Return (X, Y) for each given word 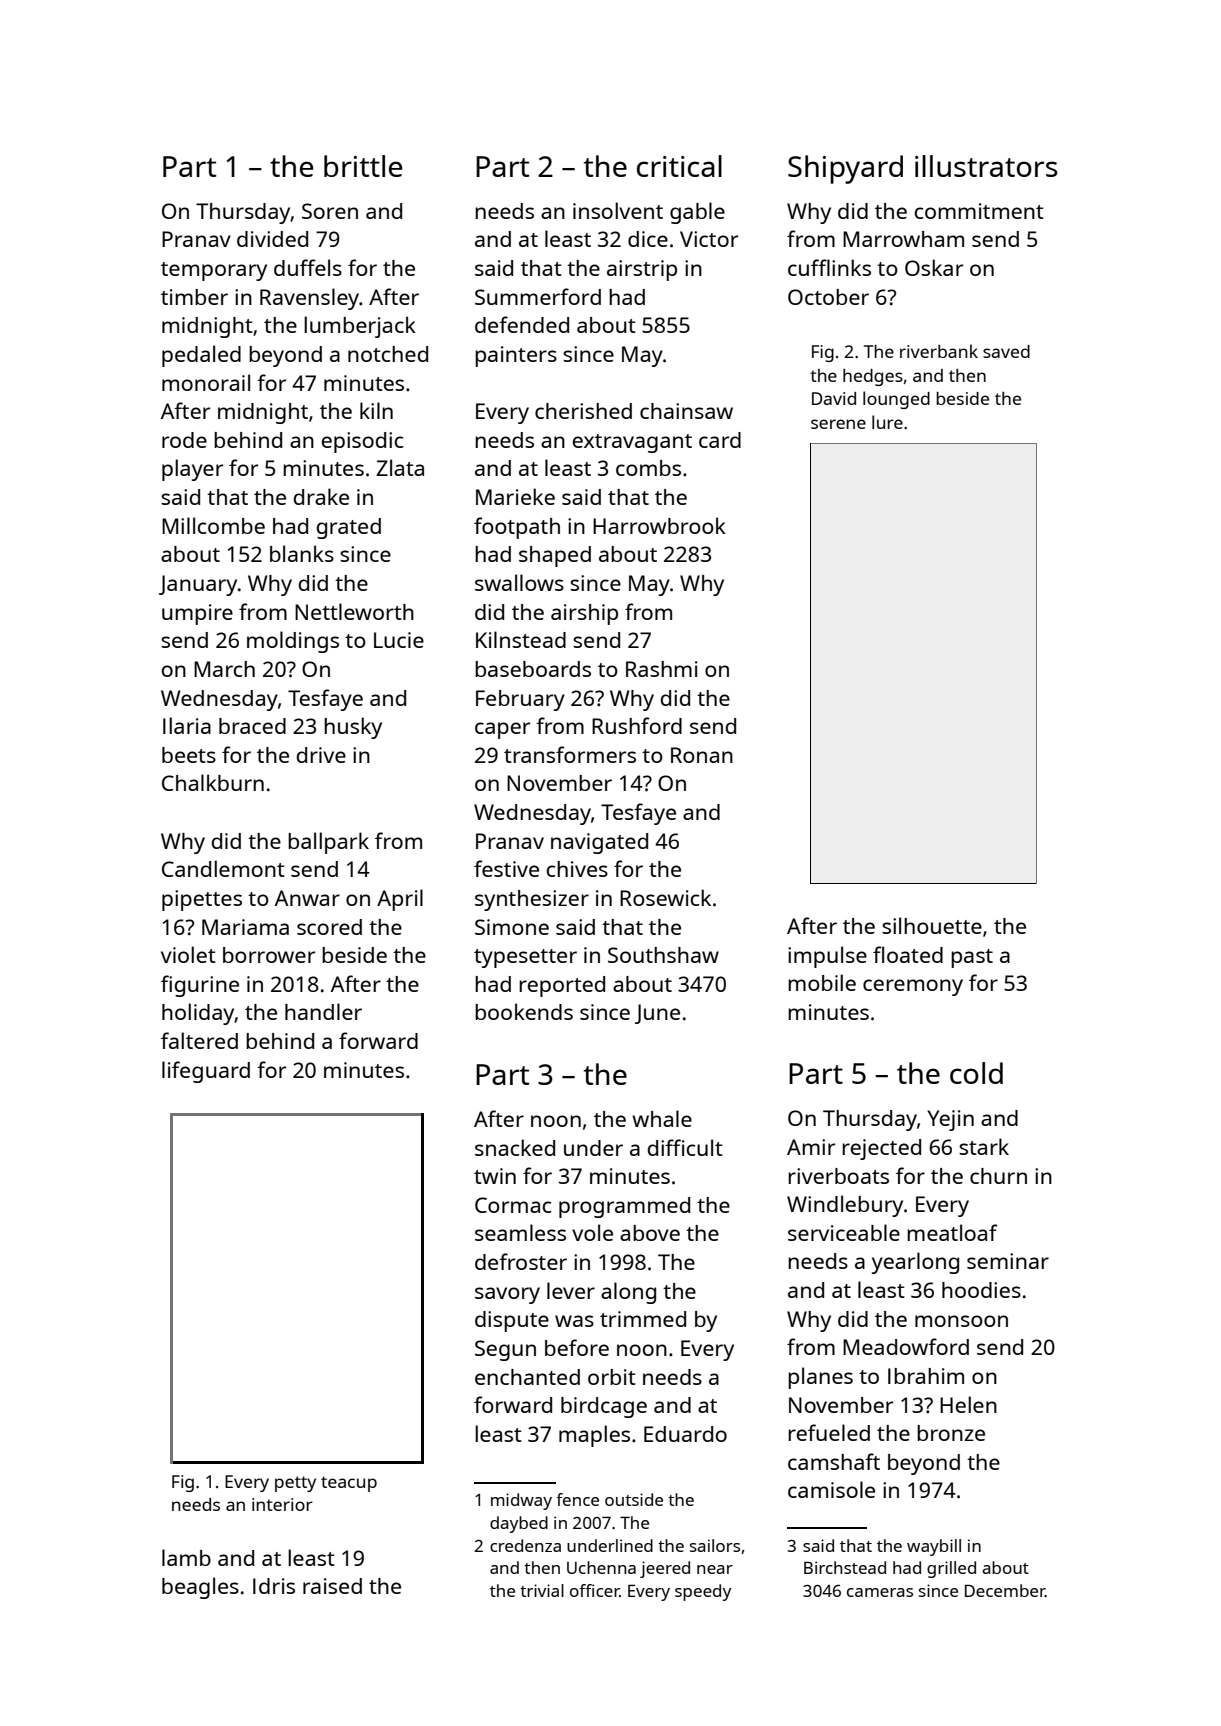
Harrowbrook (659, 525)
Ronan (702, 755)
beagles (200, 1588)
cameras (880, 1592)
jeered (665, 1569)
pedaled (201, 356)
